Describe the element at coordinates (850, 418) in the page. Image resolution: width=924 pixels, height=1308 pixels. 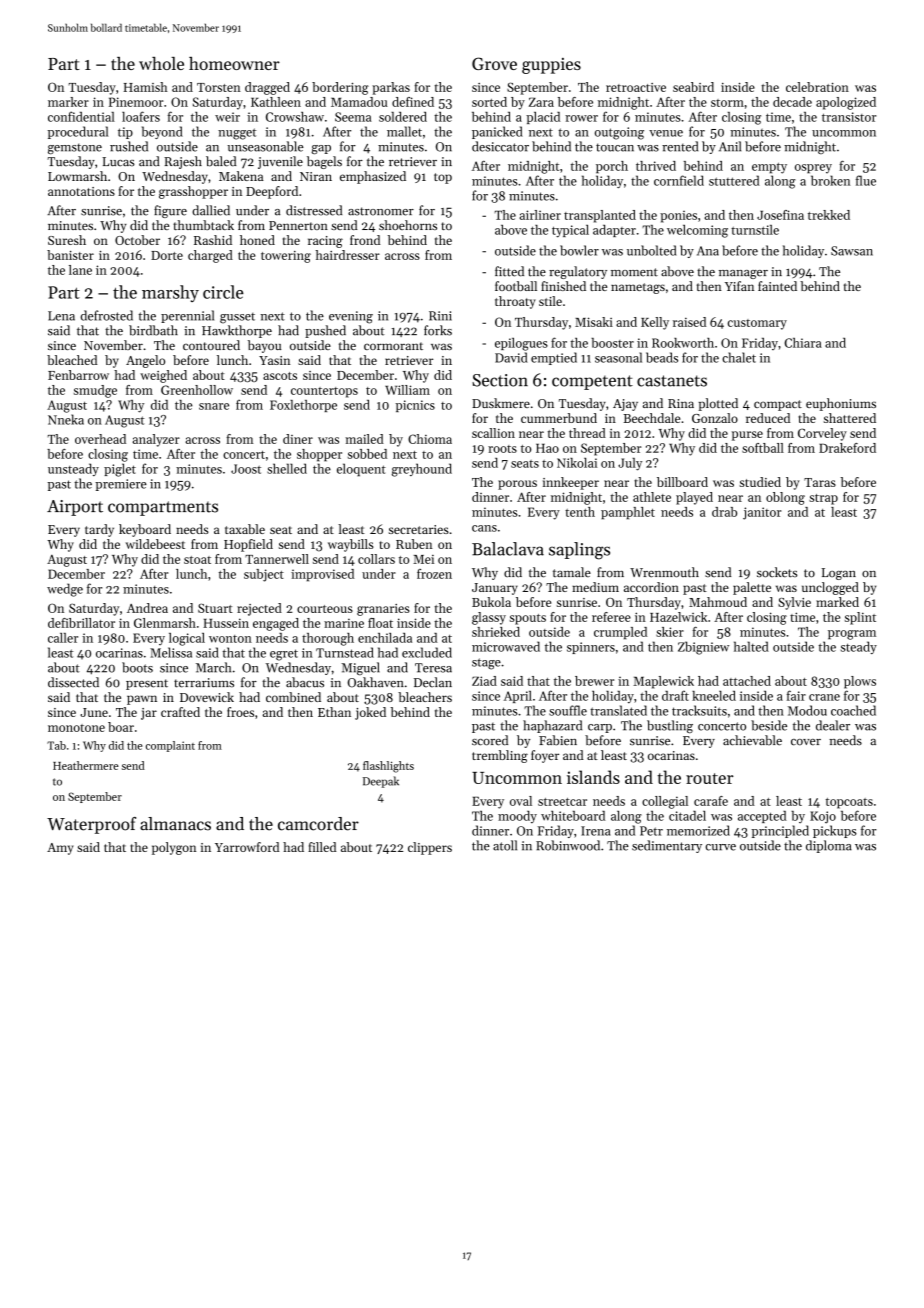
I see `shattered` at that location.
